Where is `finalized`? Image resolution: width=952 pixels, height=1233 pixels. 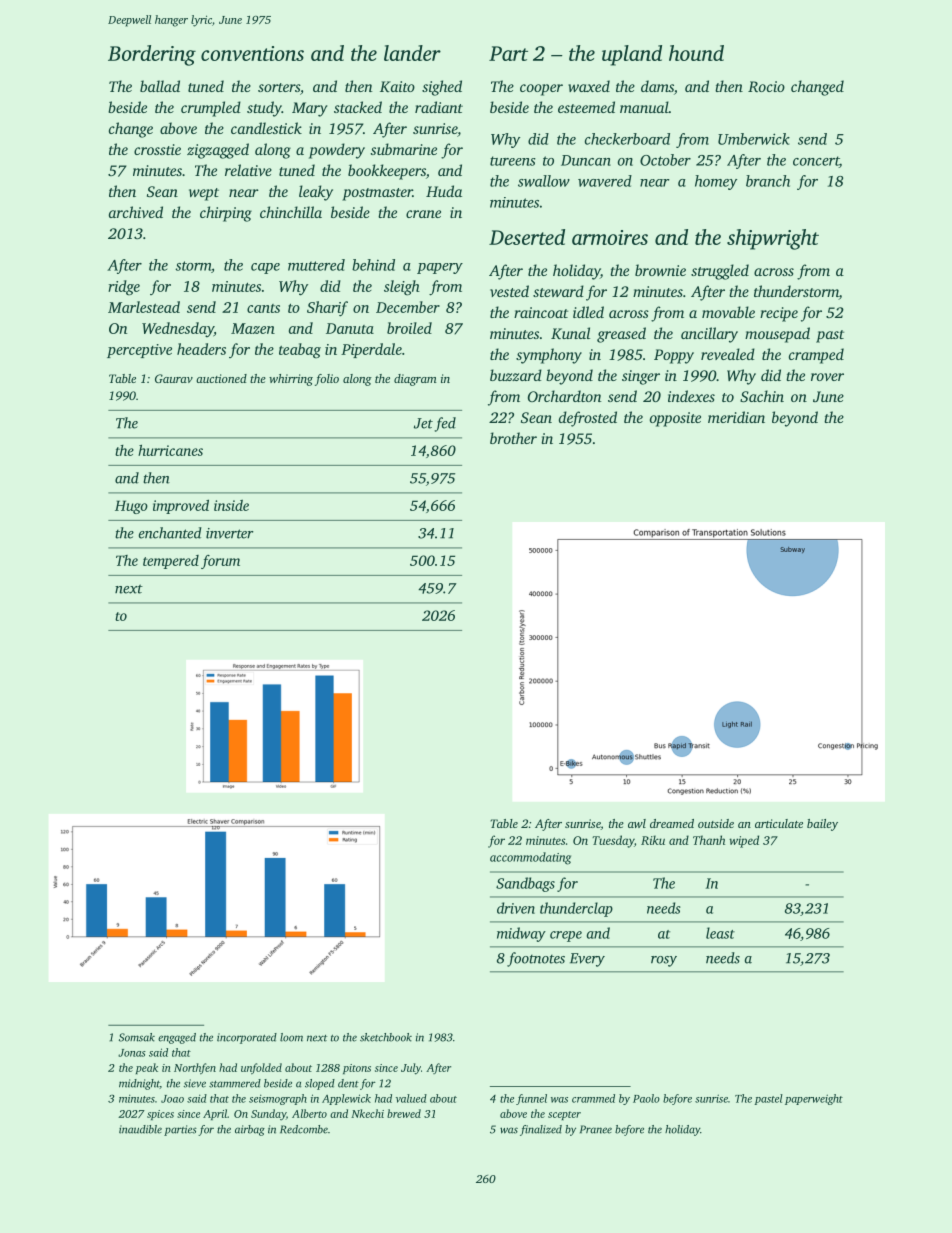
finalized is located at coordinates (541, 1130).
